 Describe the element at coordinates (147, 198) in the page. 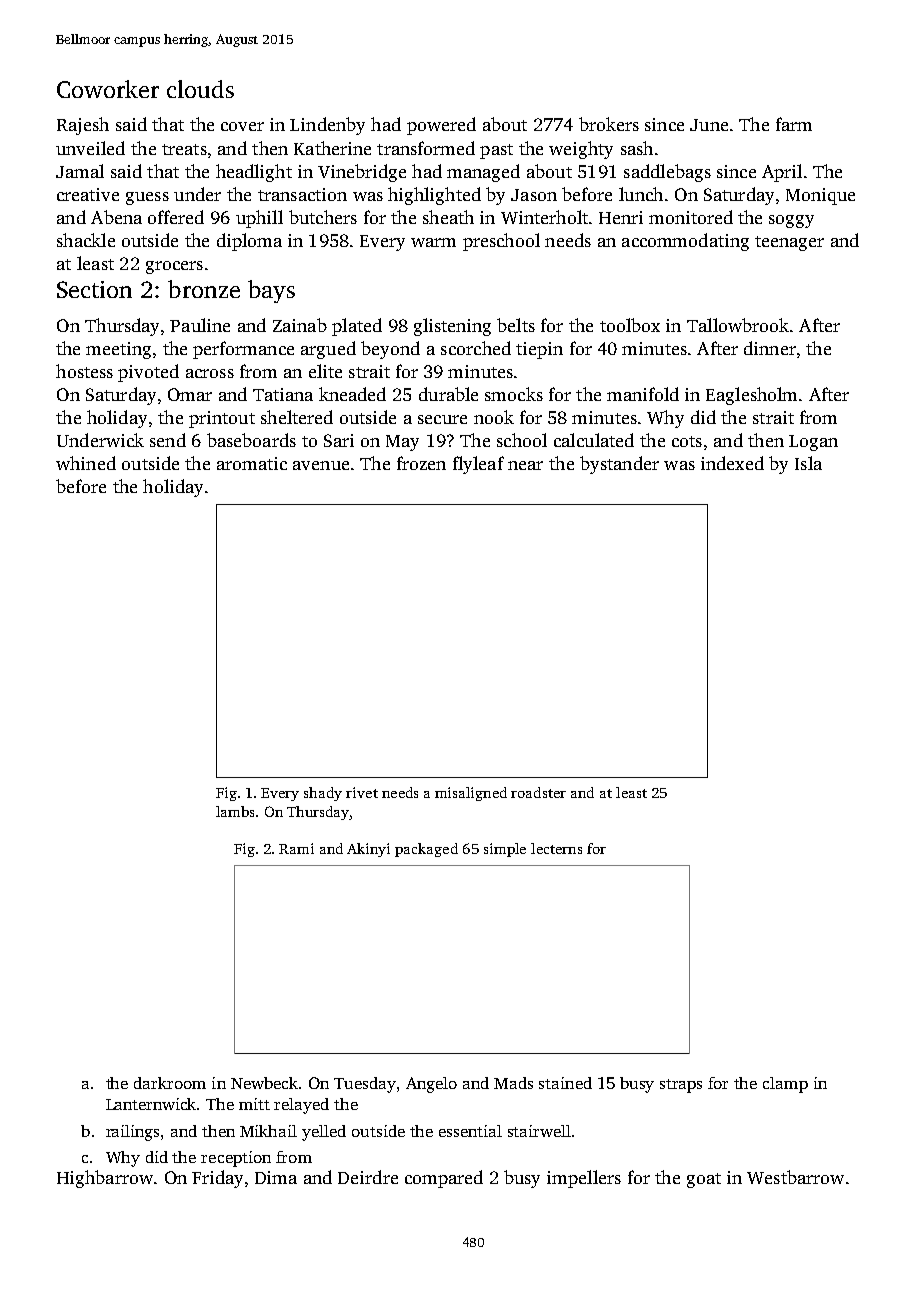

I see `guess` at that location.
